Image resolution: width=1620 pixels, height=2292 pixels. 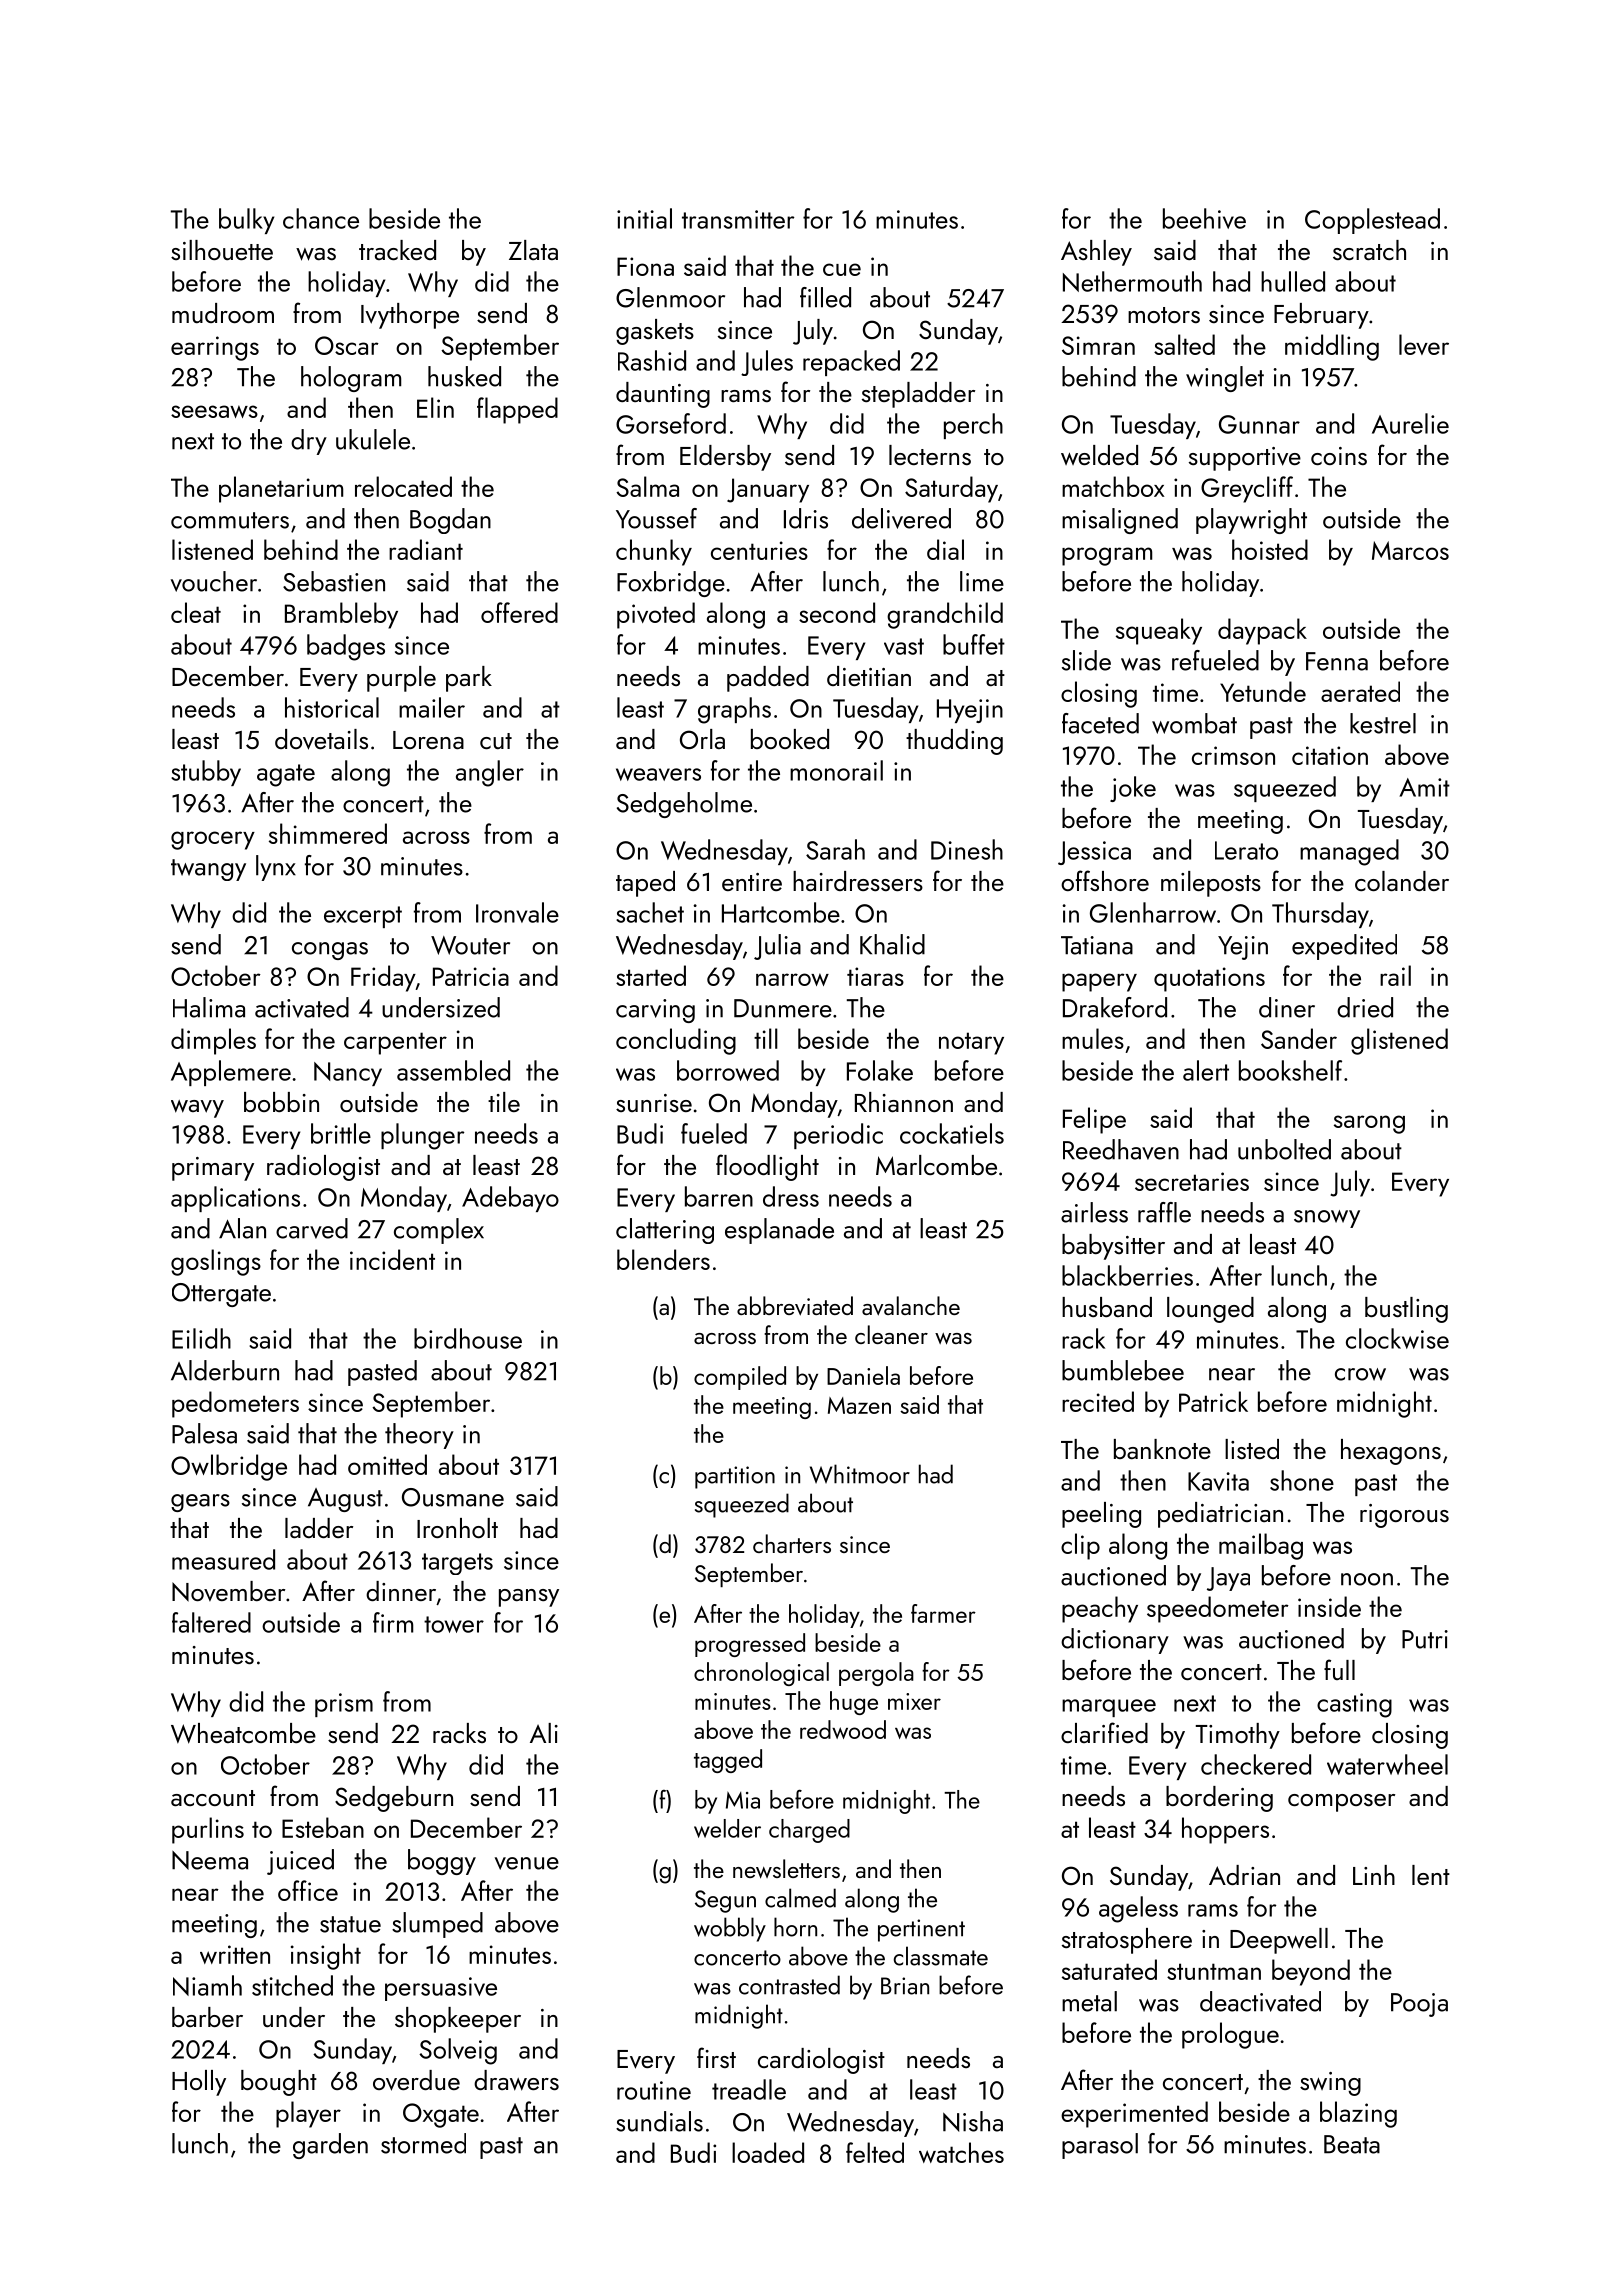 What do you see at coordinates (321, 218) in the page?
I see `chance` at bounding box center [321, 218].
